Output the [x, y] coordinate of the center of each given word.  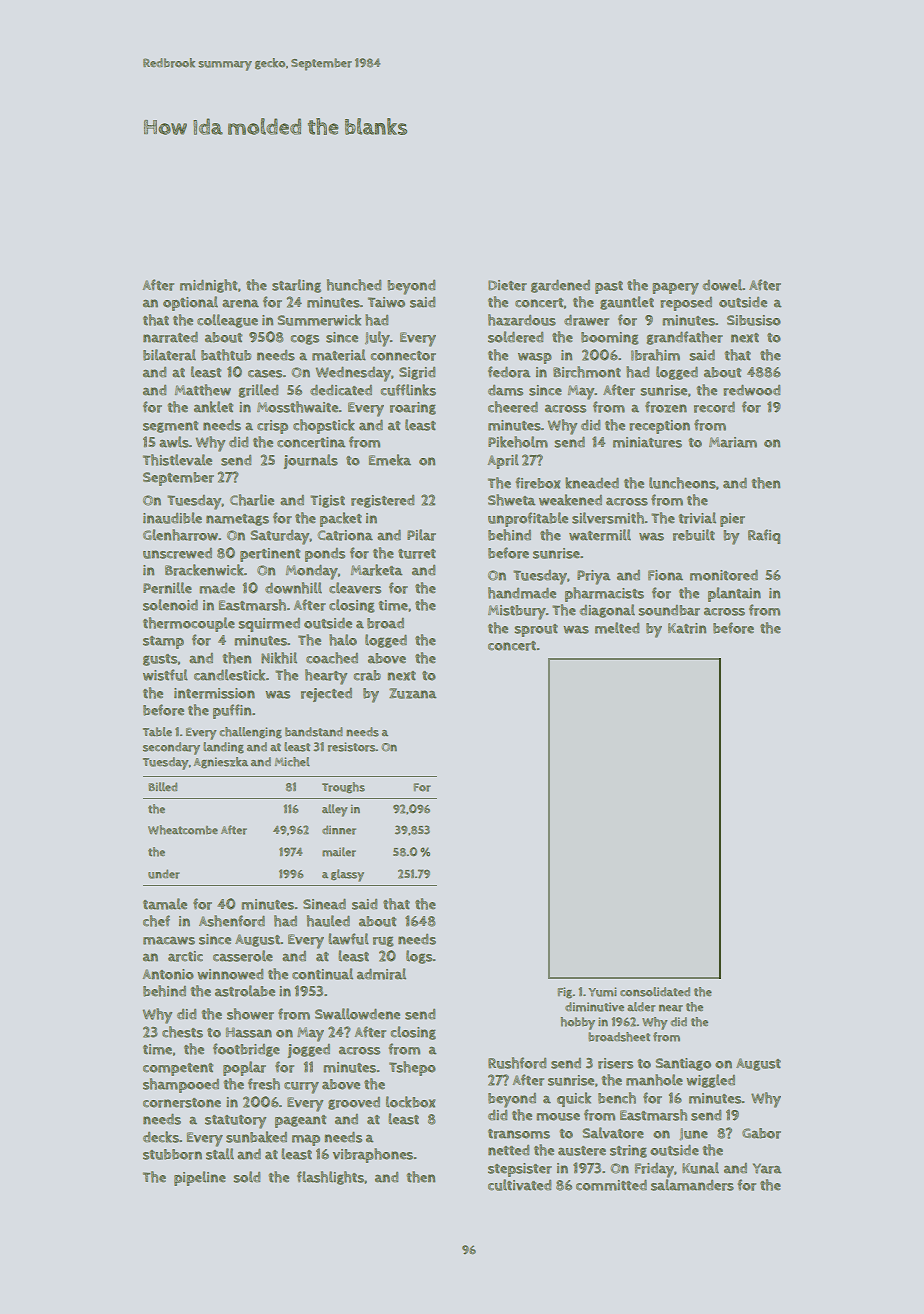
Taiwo [386, 302]
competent [178, 1069]
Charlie [252, 500]
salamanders [692, 1185]
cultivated [519, 1185]
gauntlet [627, 303]
